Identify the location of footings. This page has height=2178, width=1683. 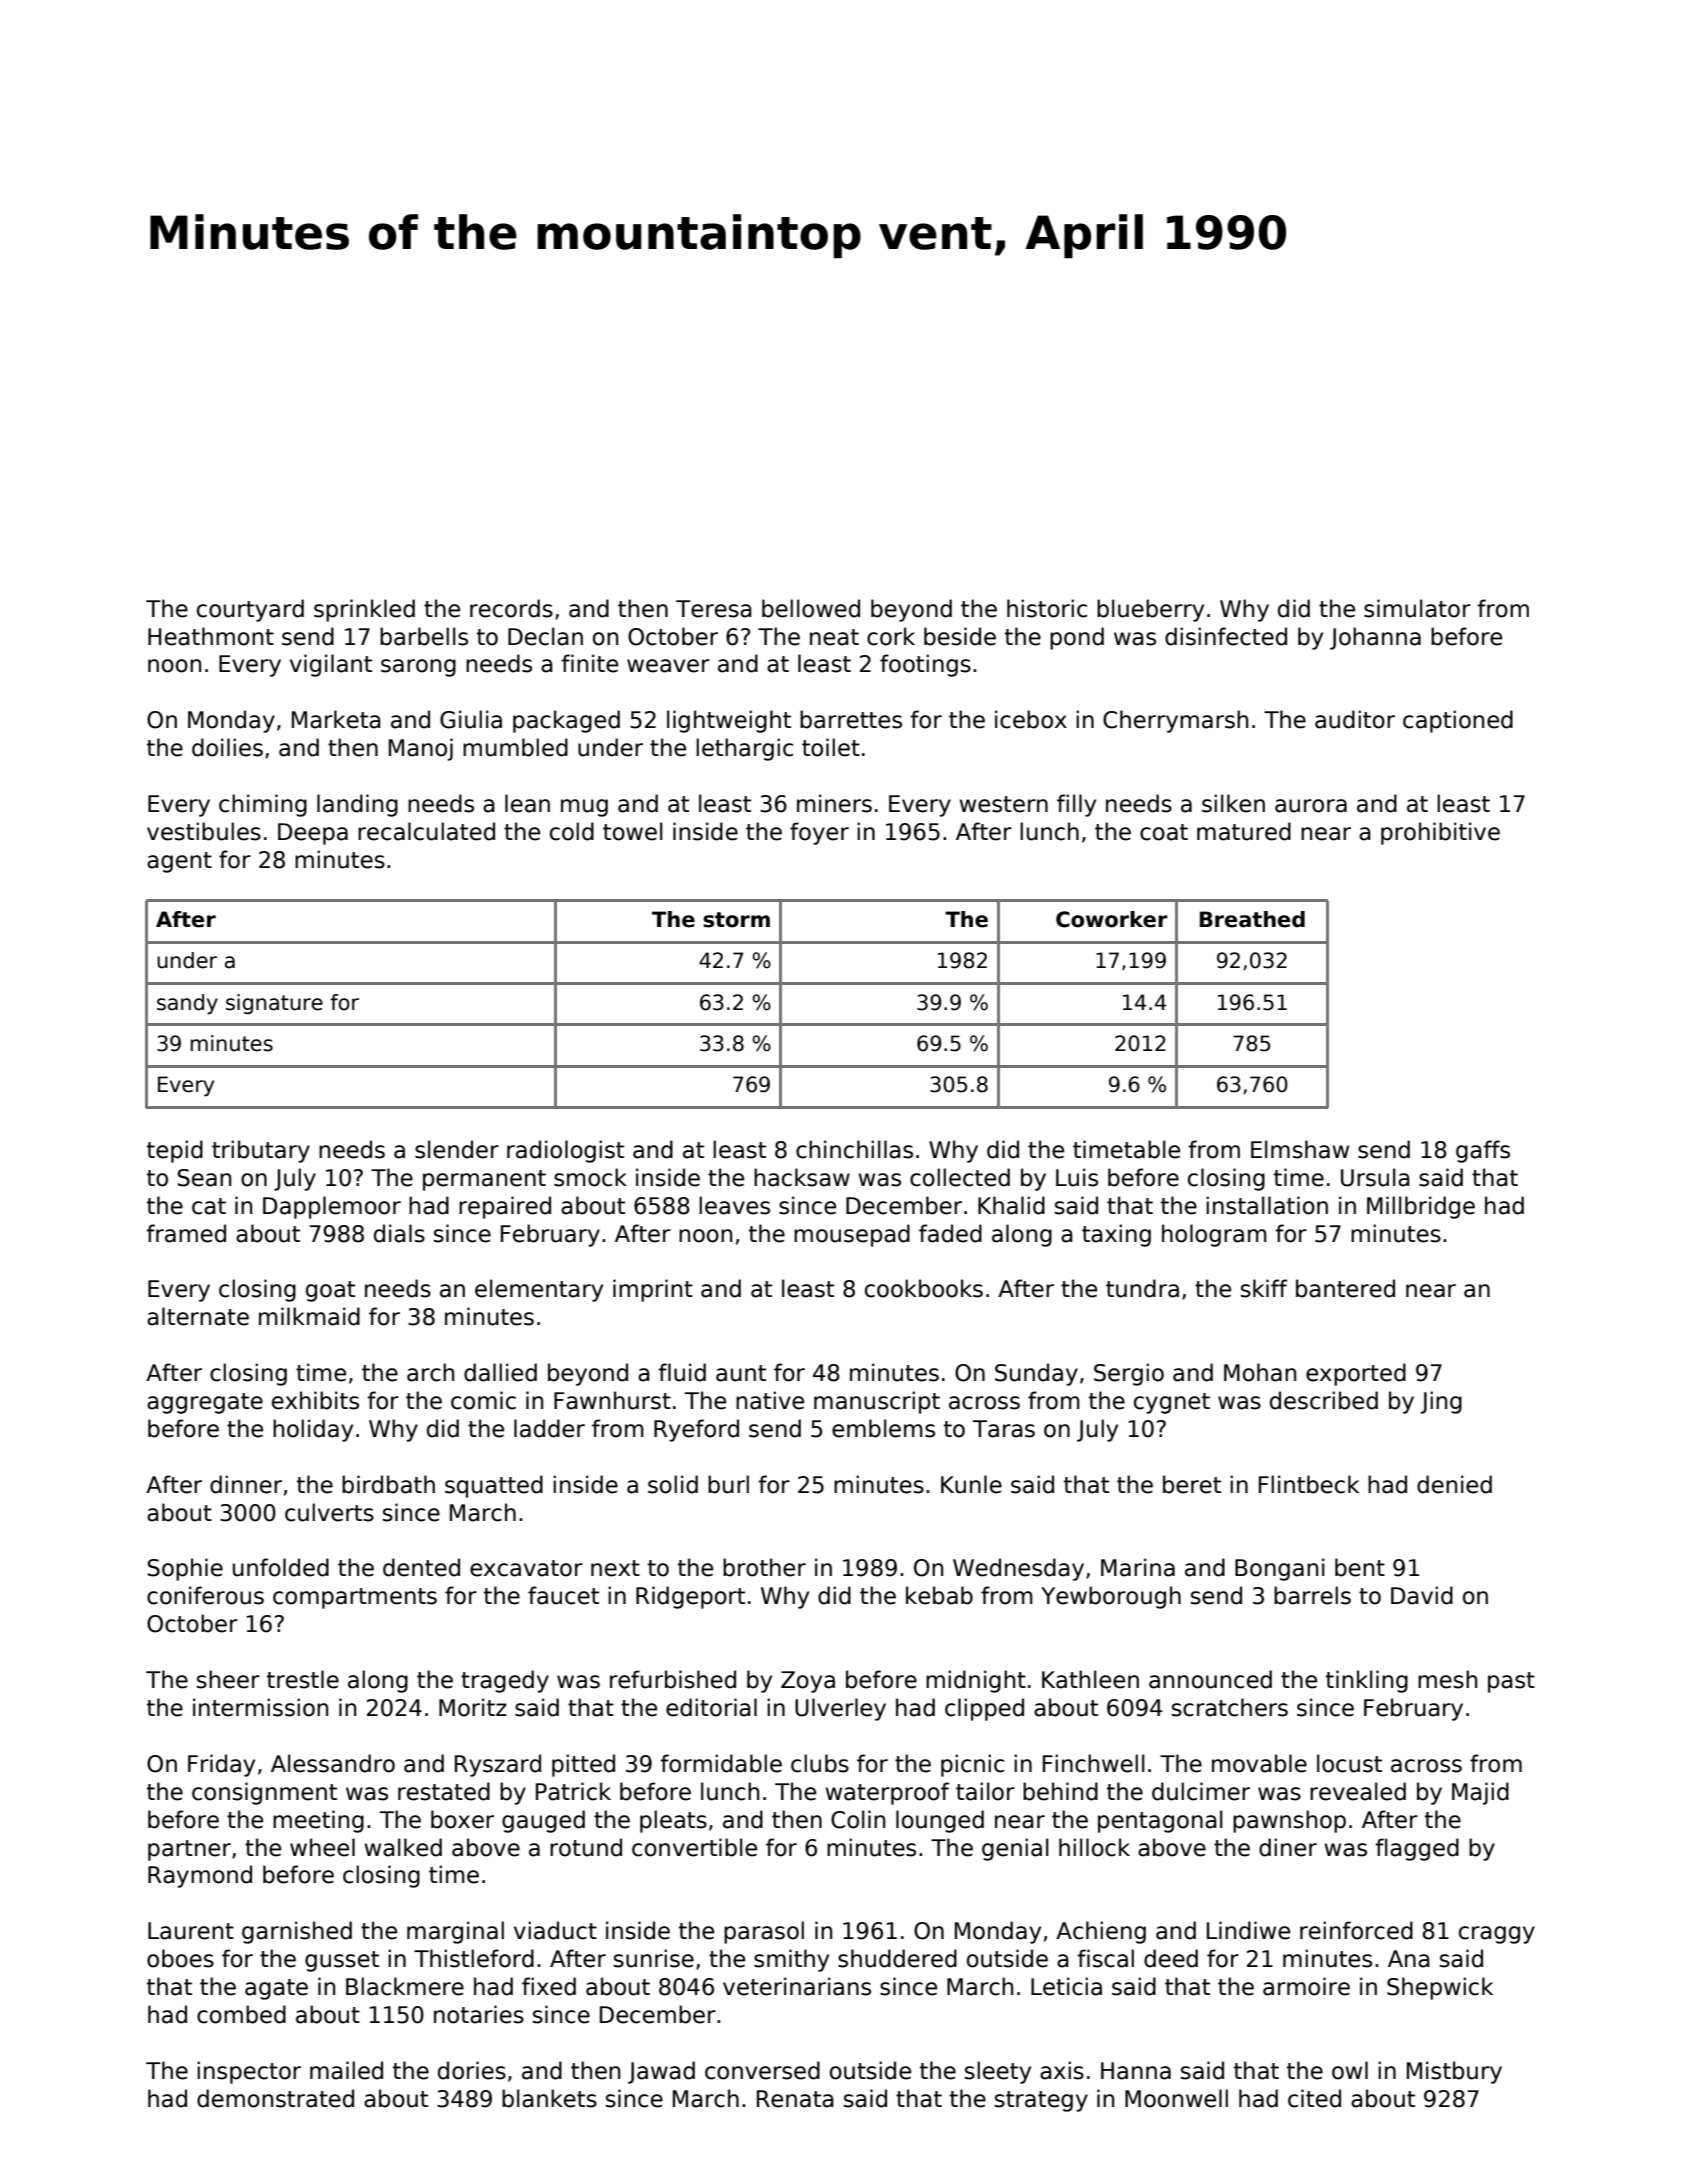
(925, 665).
